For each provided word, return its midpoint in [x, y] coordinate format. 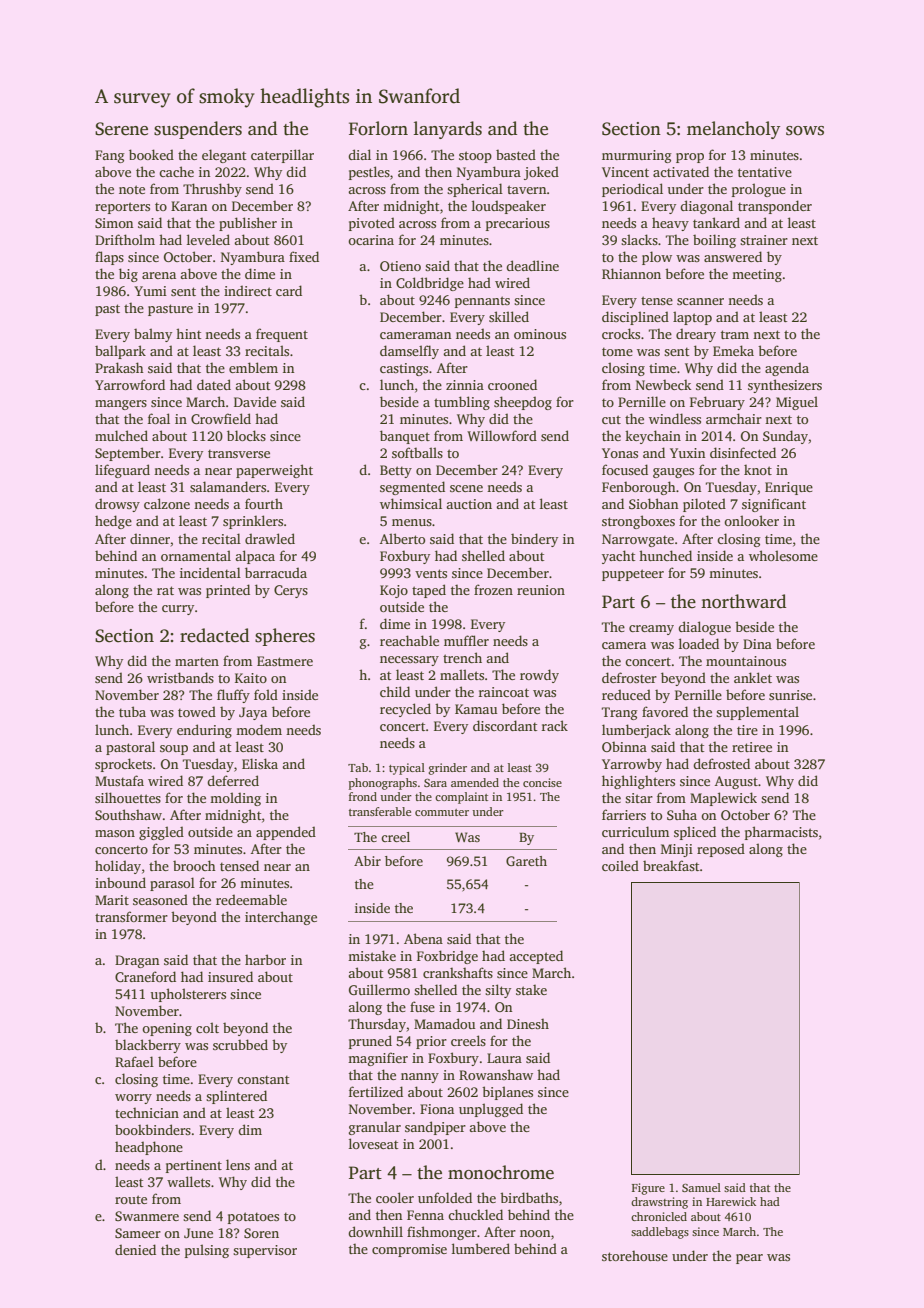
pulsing [207, 1251]
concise [542, 782]
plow [657, 258]
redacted [214, 635]
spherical [475, 190]
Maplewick [723, 799]
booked [151, 154]
